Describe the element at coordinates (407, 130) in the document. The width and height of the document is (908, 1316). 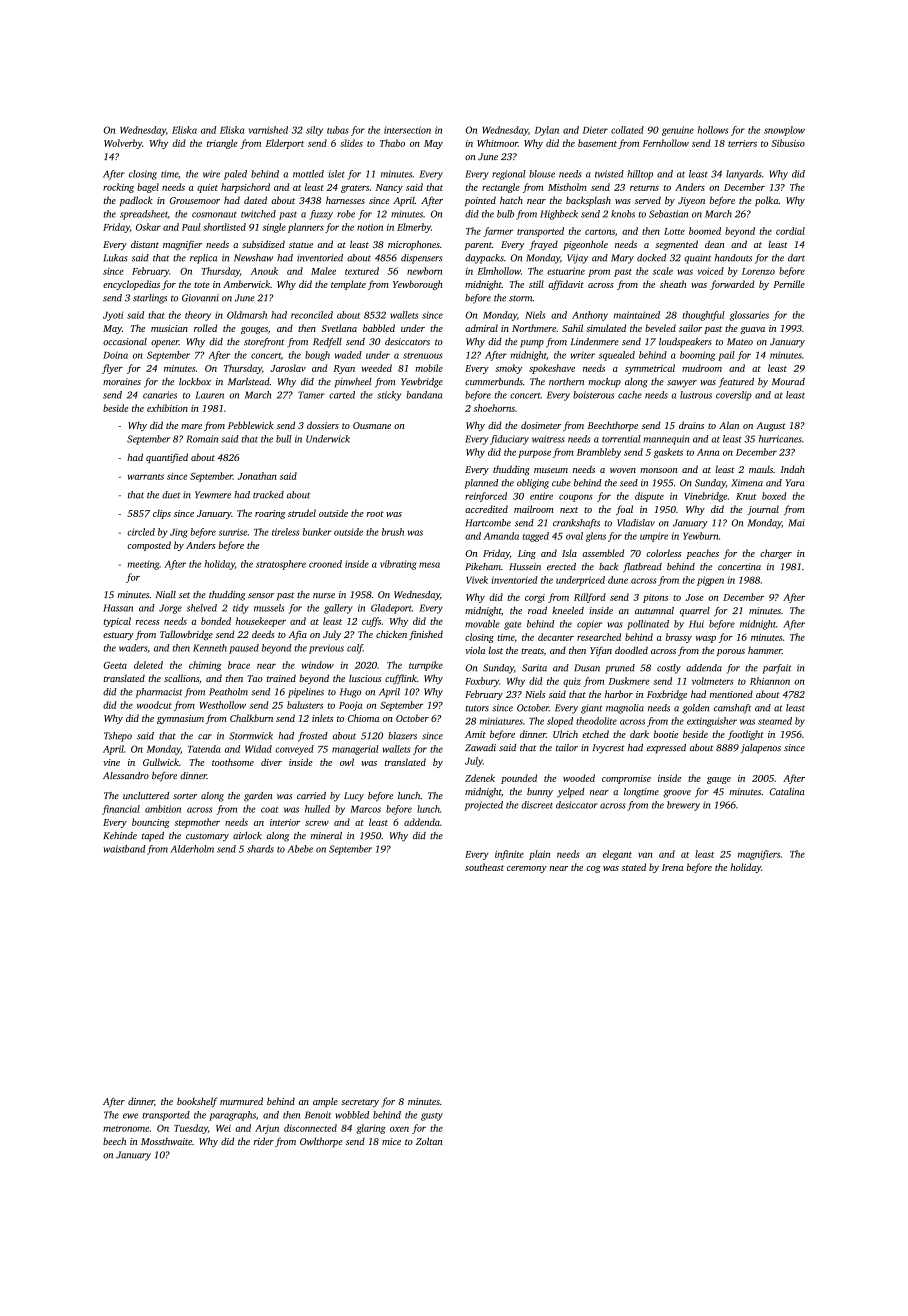
I see `intersection` at that location.
